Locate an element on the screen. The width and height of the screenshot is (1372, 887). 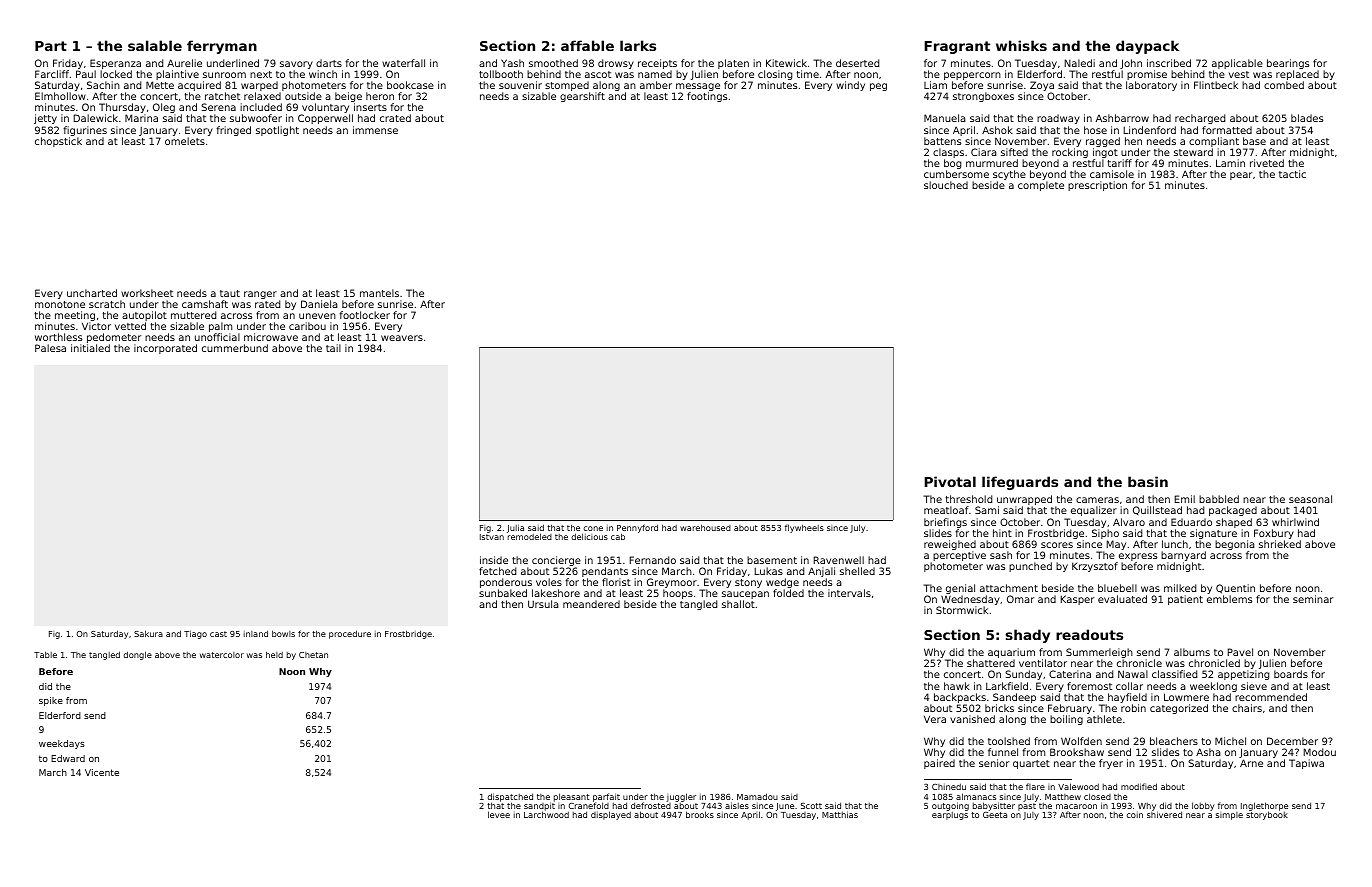
deserted is located at coordinates (857, 63).
